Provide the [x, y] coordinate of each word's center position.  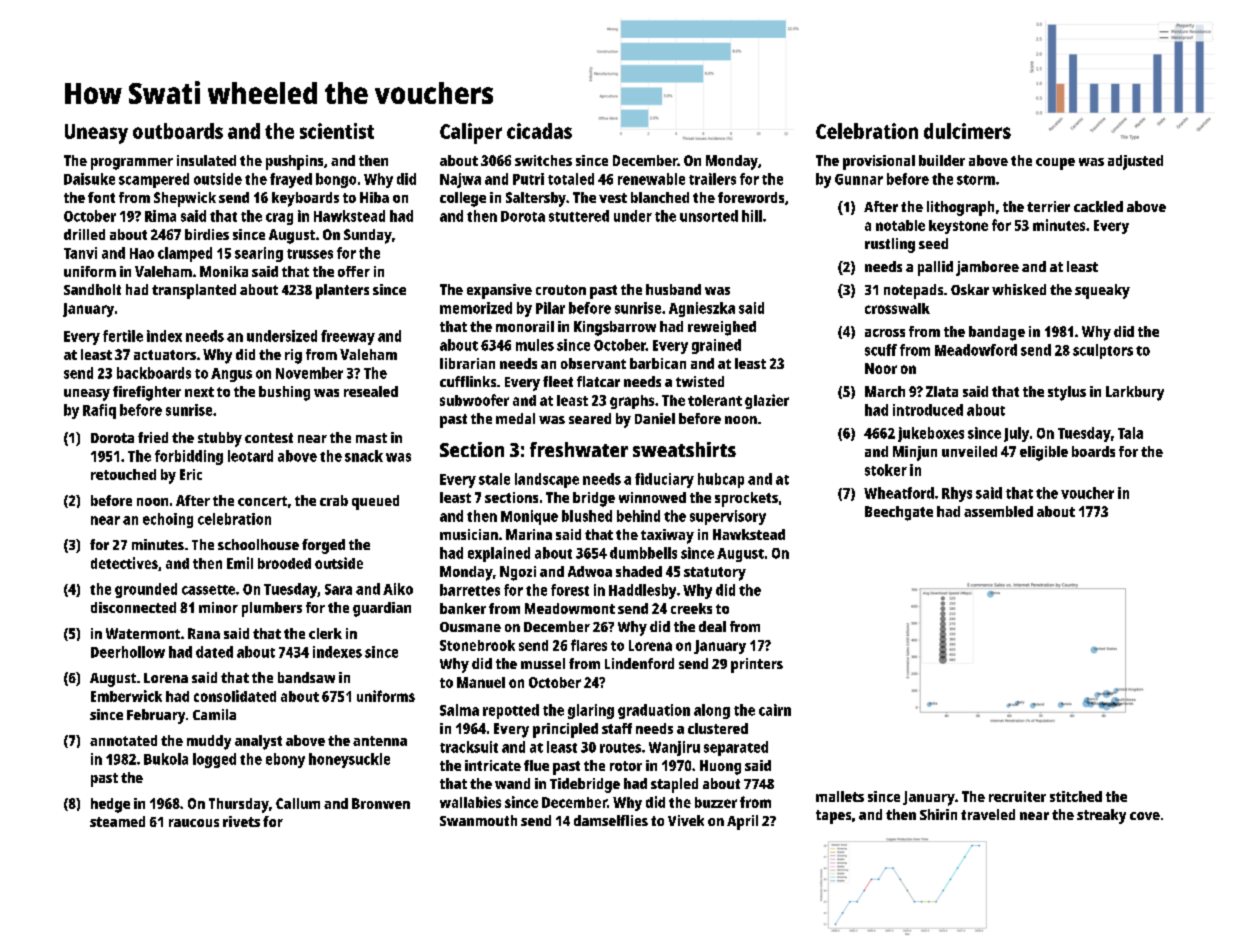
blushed [587, 516]
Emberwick [126, 696]
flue [536, 765]
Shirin [938, 814]
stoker [886, 470]
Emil [240, 563]
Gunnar [859, 179]
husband [673, 289]
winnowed [652, 497]
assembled [998, 511]
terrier [1048, 206]
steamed [117, 821]
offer [354, 271]
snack [364, 456]
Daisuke [89, 179]
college [463, 199]
